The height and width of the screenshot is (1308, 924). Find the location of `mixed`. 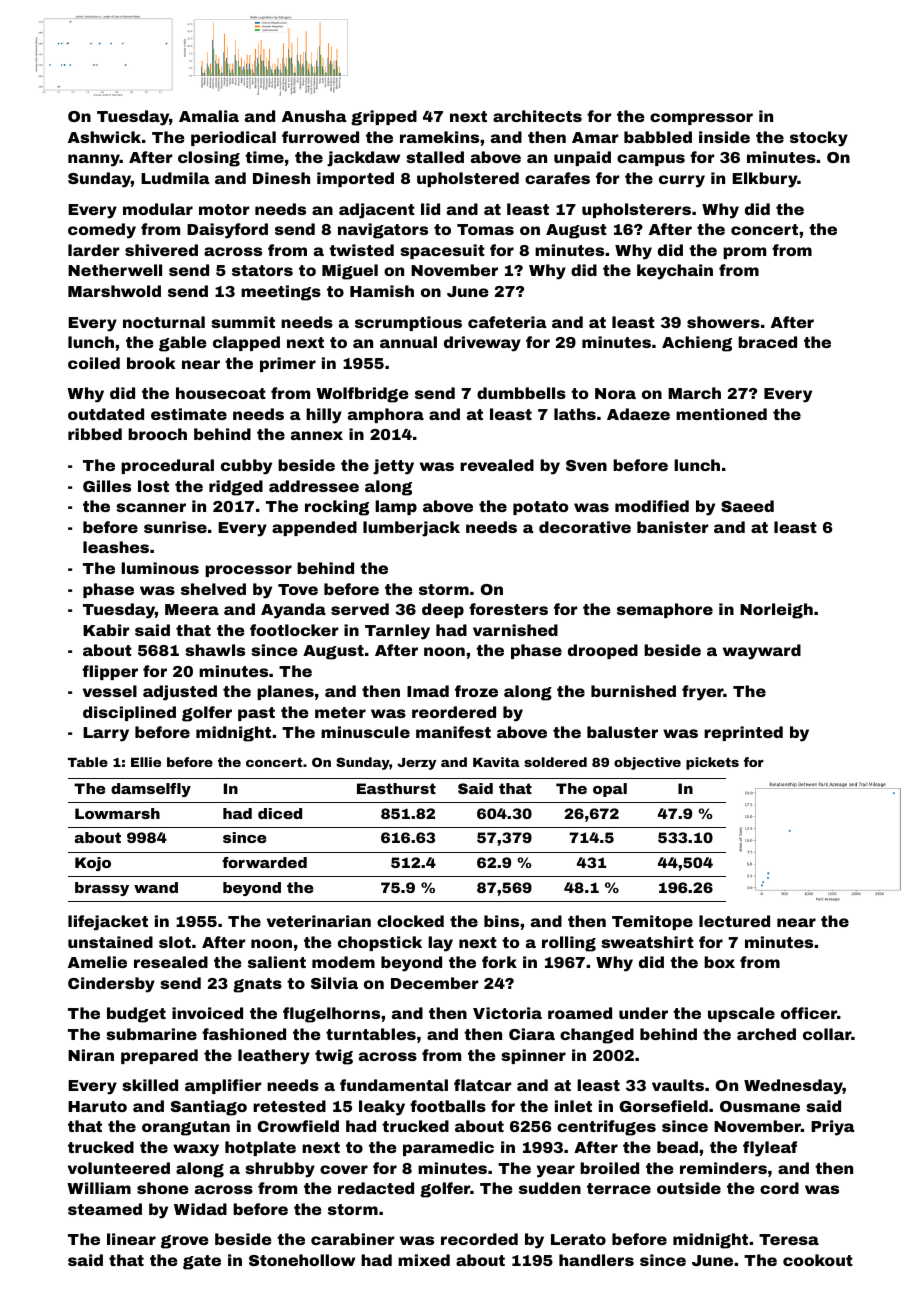

mixed is located at coordinates (424, 1260).
